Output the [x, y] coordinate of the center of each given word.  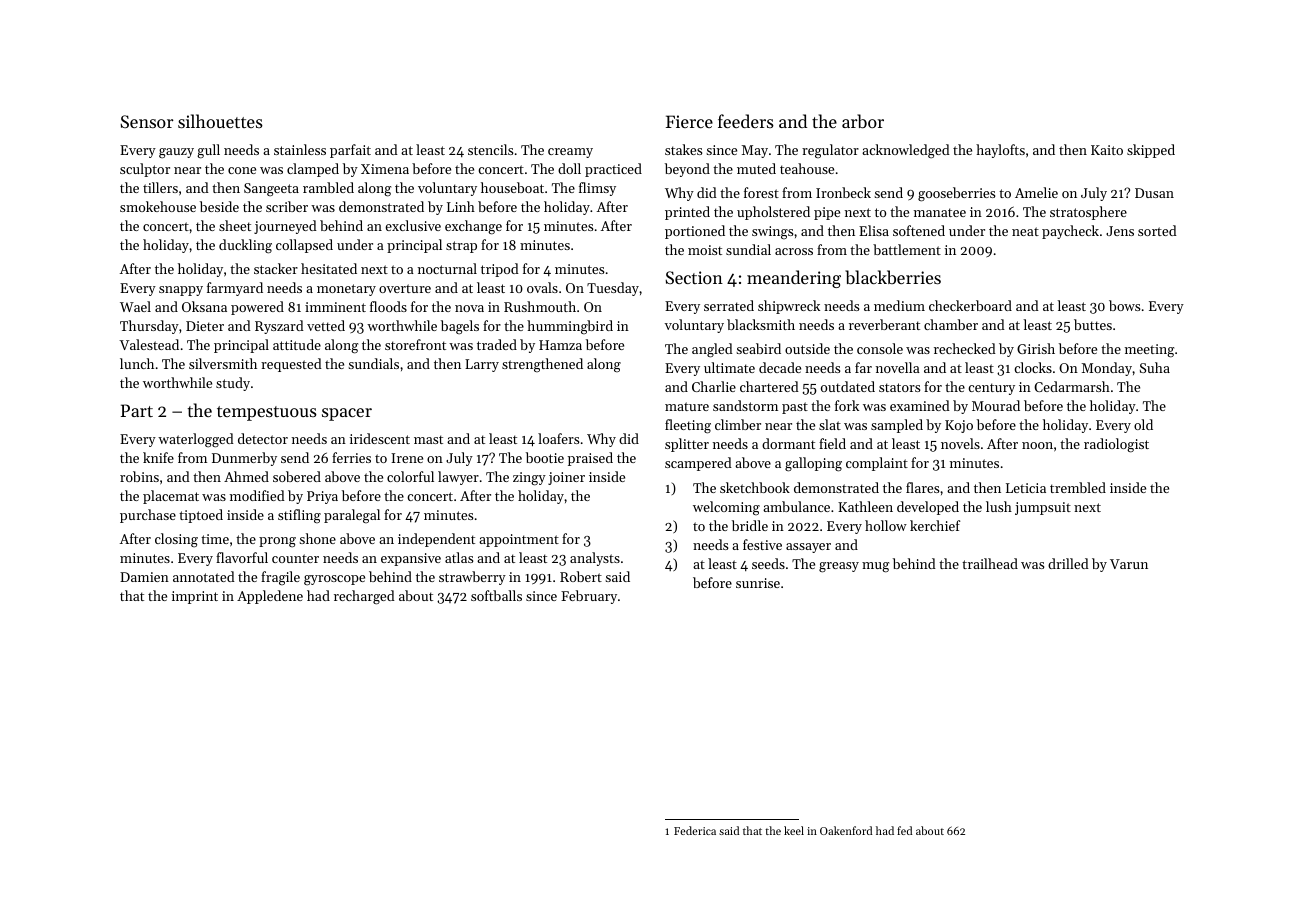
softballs [496, 595]
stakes [683, 149]
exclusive [413, 225]
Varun [1129, 564]
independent [436, 540]
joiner [566, 478]
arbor [863, 121]
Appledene [270, 597]
